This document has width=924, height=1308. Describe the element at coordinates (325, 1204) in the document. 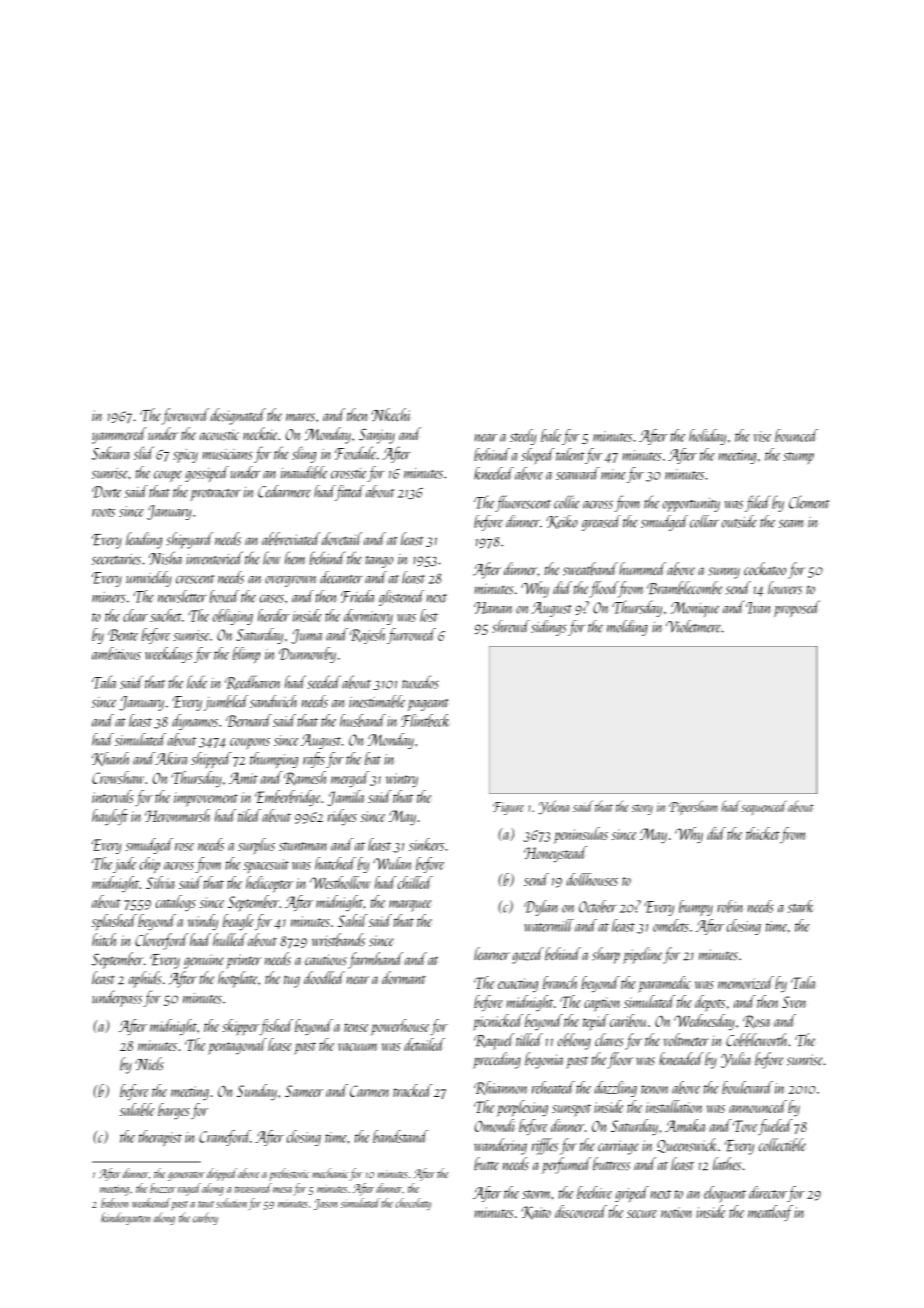

I see `Jason` at that location.
